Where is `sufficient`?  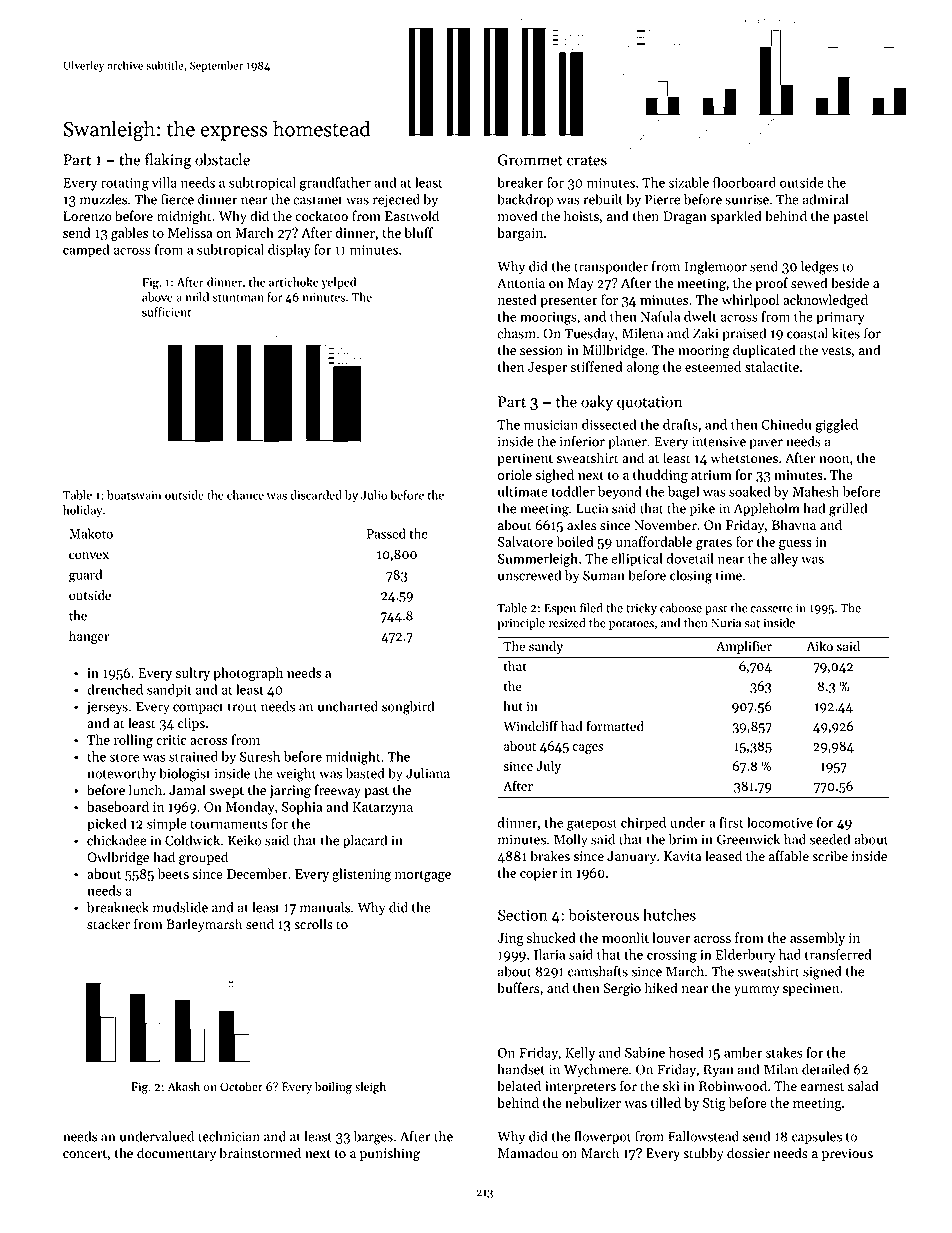 sufficient is located at coordinates (166, 312).
